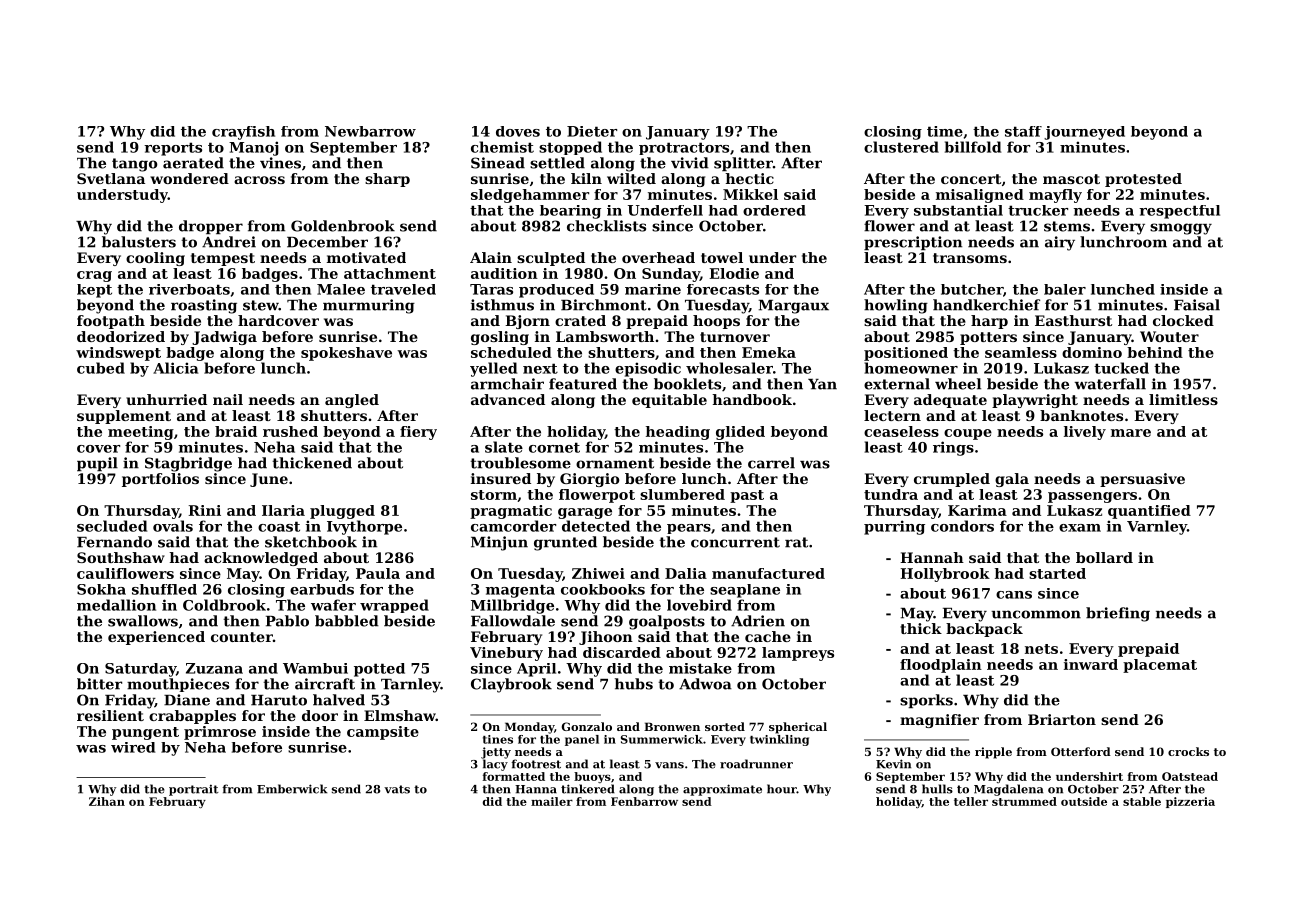 The image size is (1308, 924). What do you see at coordinates (592, 131) in the screenshot?
I see `Dieter` at bounding box center [592, 131].
